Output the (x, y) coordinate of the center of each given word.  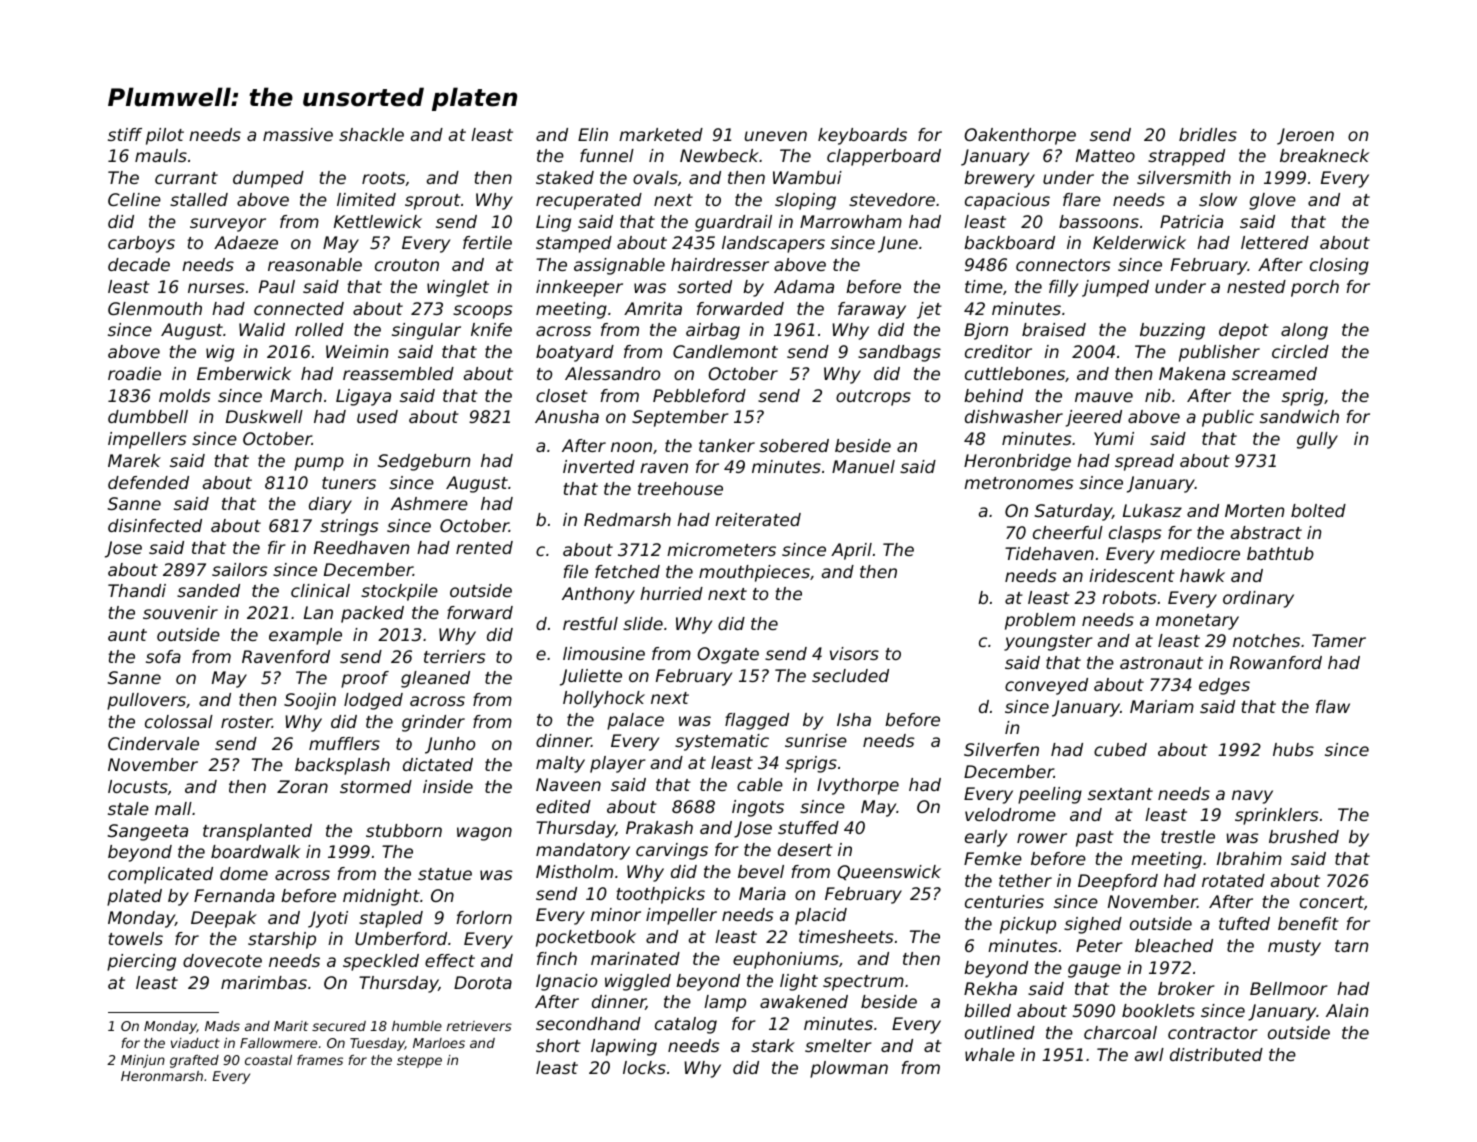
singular (426, 331)
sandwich (1299, 416)
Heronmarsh (162, 1076)
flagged (757, 721)
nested (1256, 286)
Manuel (863, 466)
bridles (1208, 134)
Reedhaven (361, 547)
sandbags (899, 353)
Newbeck (719, 155)
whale (990, 1054)
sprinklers (1276, 816)
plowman (849, 1069)
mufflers (344, 743)
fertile (487, 242)
